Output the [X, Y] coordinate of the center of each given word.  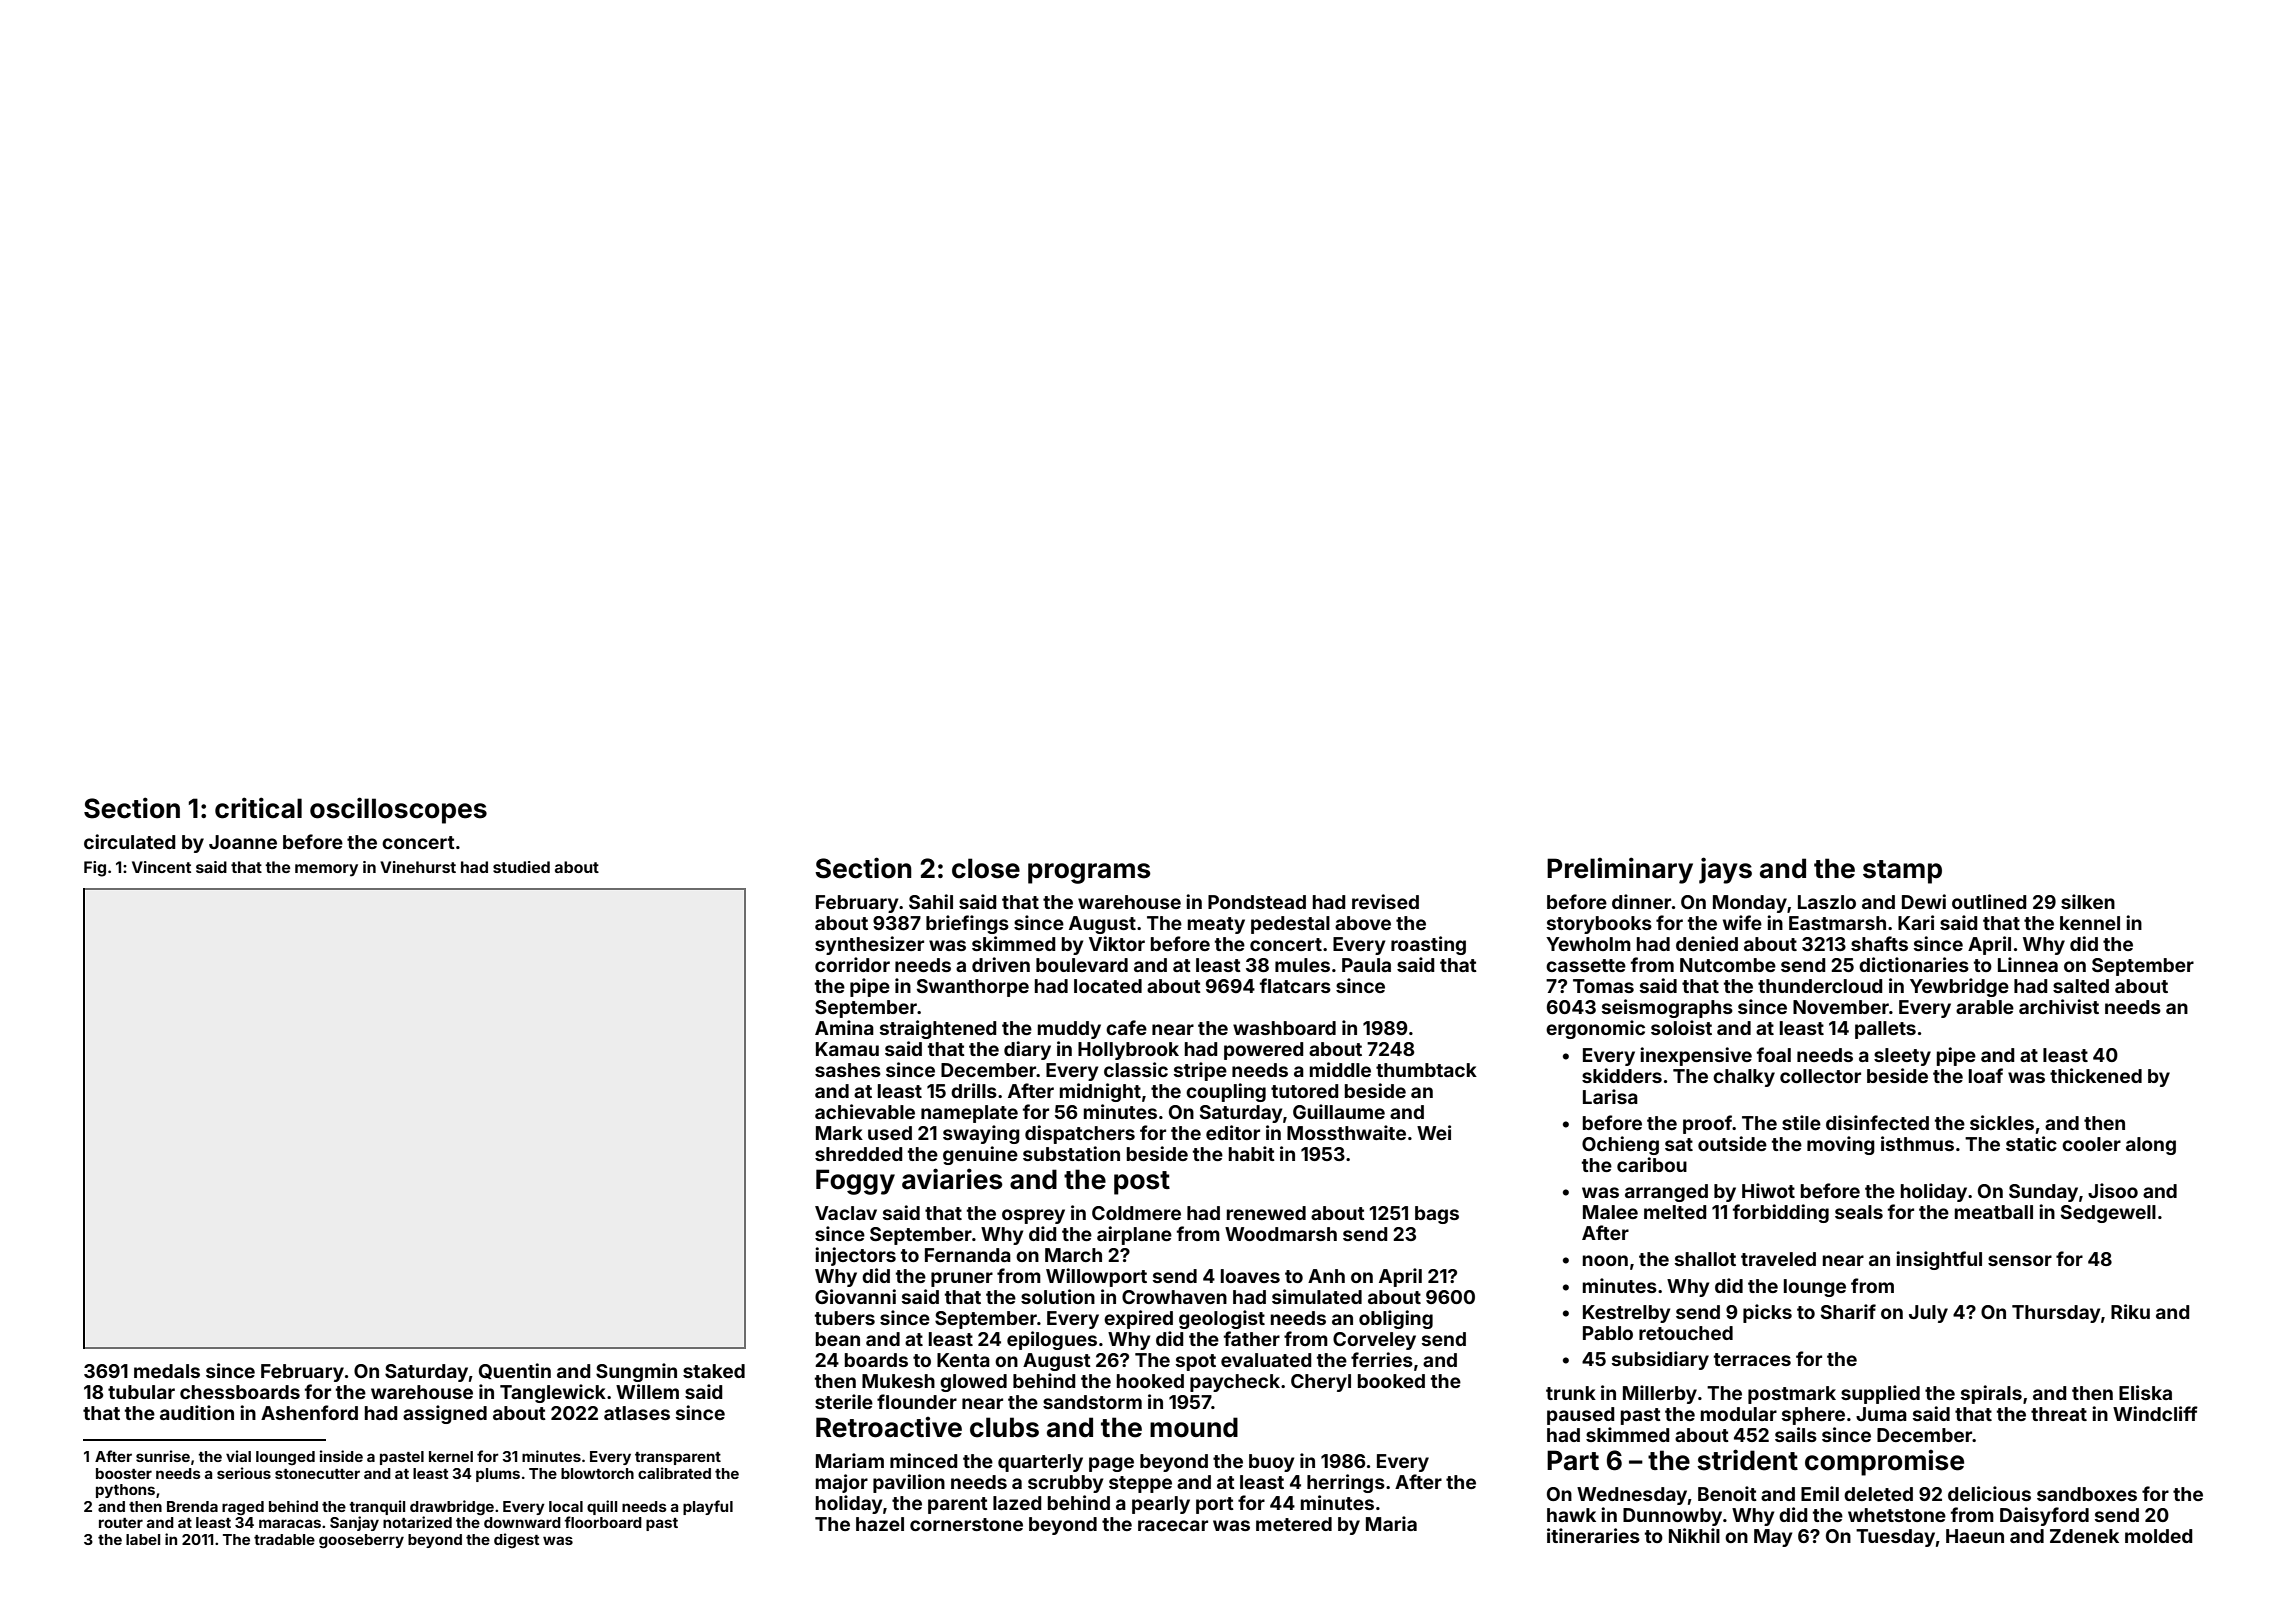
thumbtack [1426, 1070]
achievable [865, 1111]
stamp [1902, 872]
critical [258, 808]
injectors [855, 1256]
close [986, 868]
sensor [2020, 1260]
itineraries [1593, 1535]
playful [708, 1507]
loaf [1986, 1075]
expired [1138, 1319]
